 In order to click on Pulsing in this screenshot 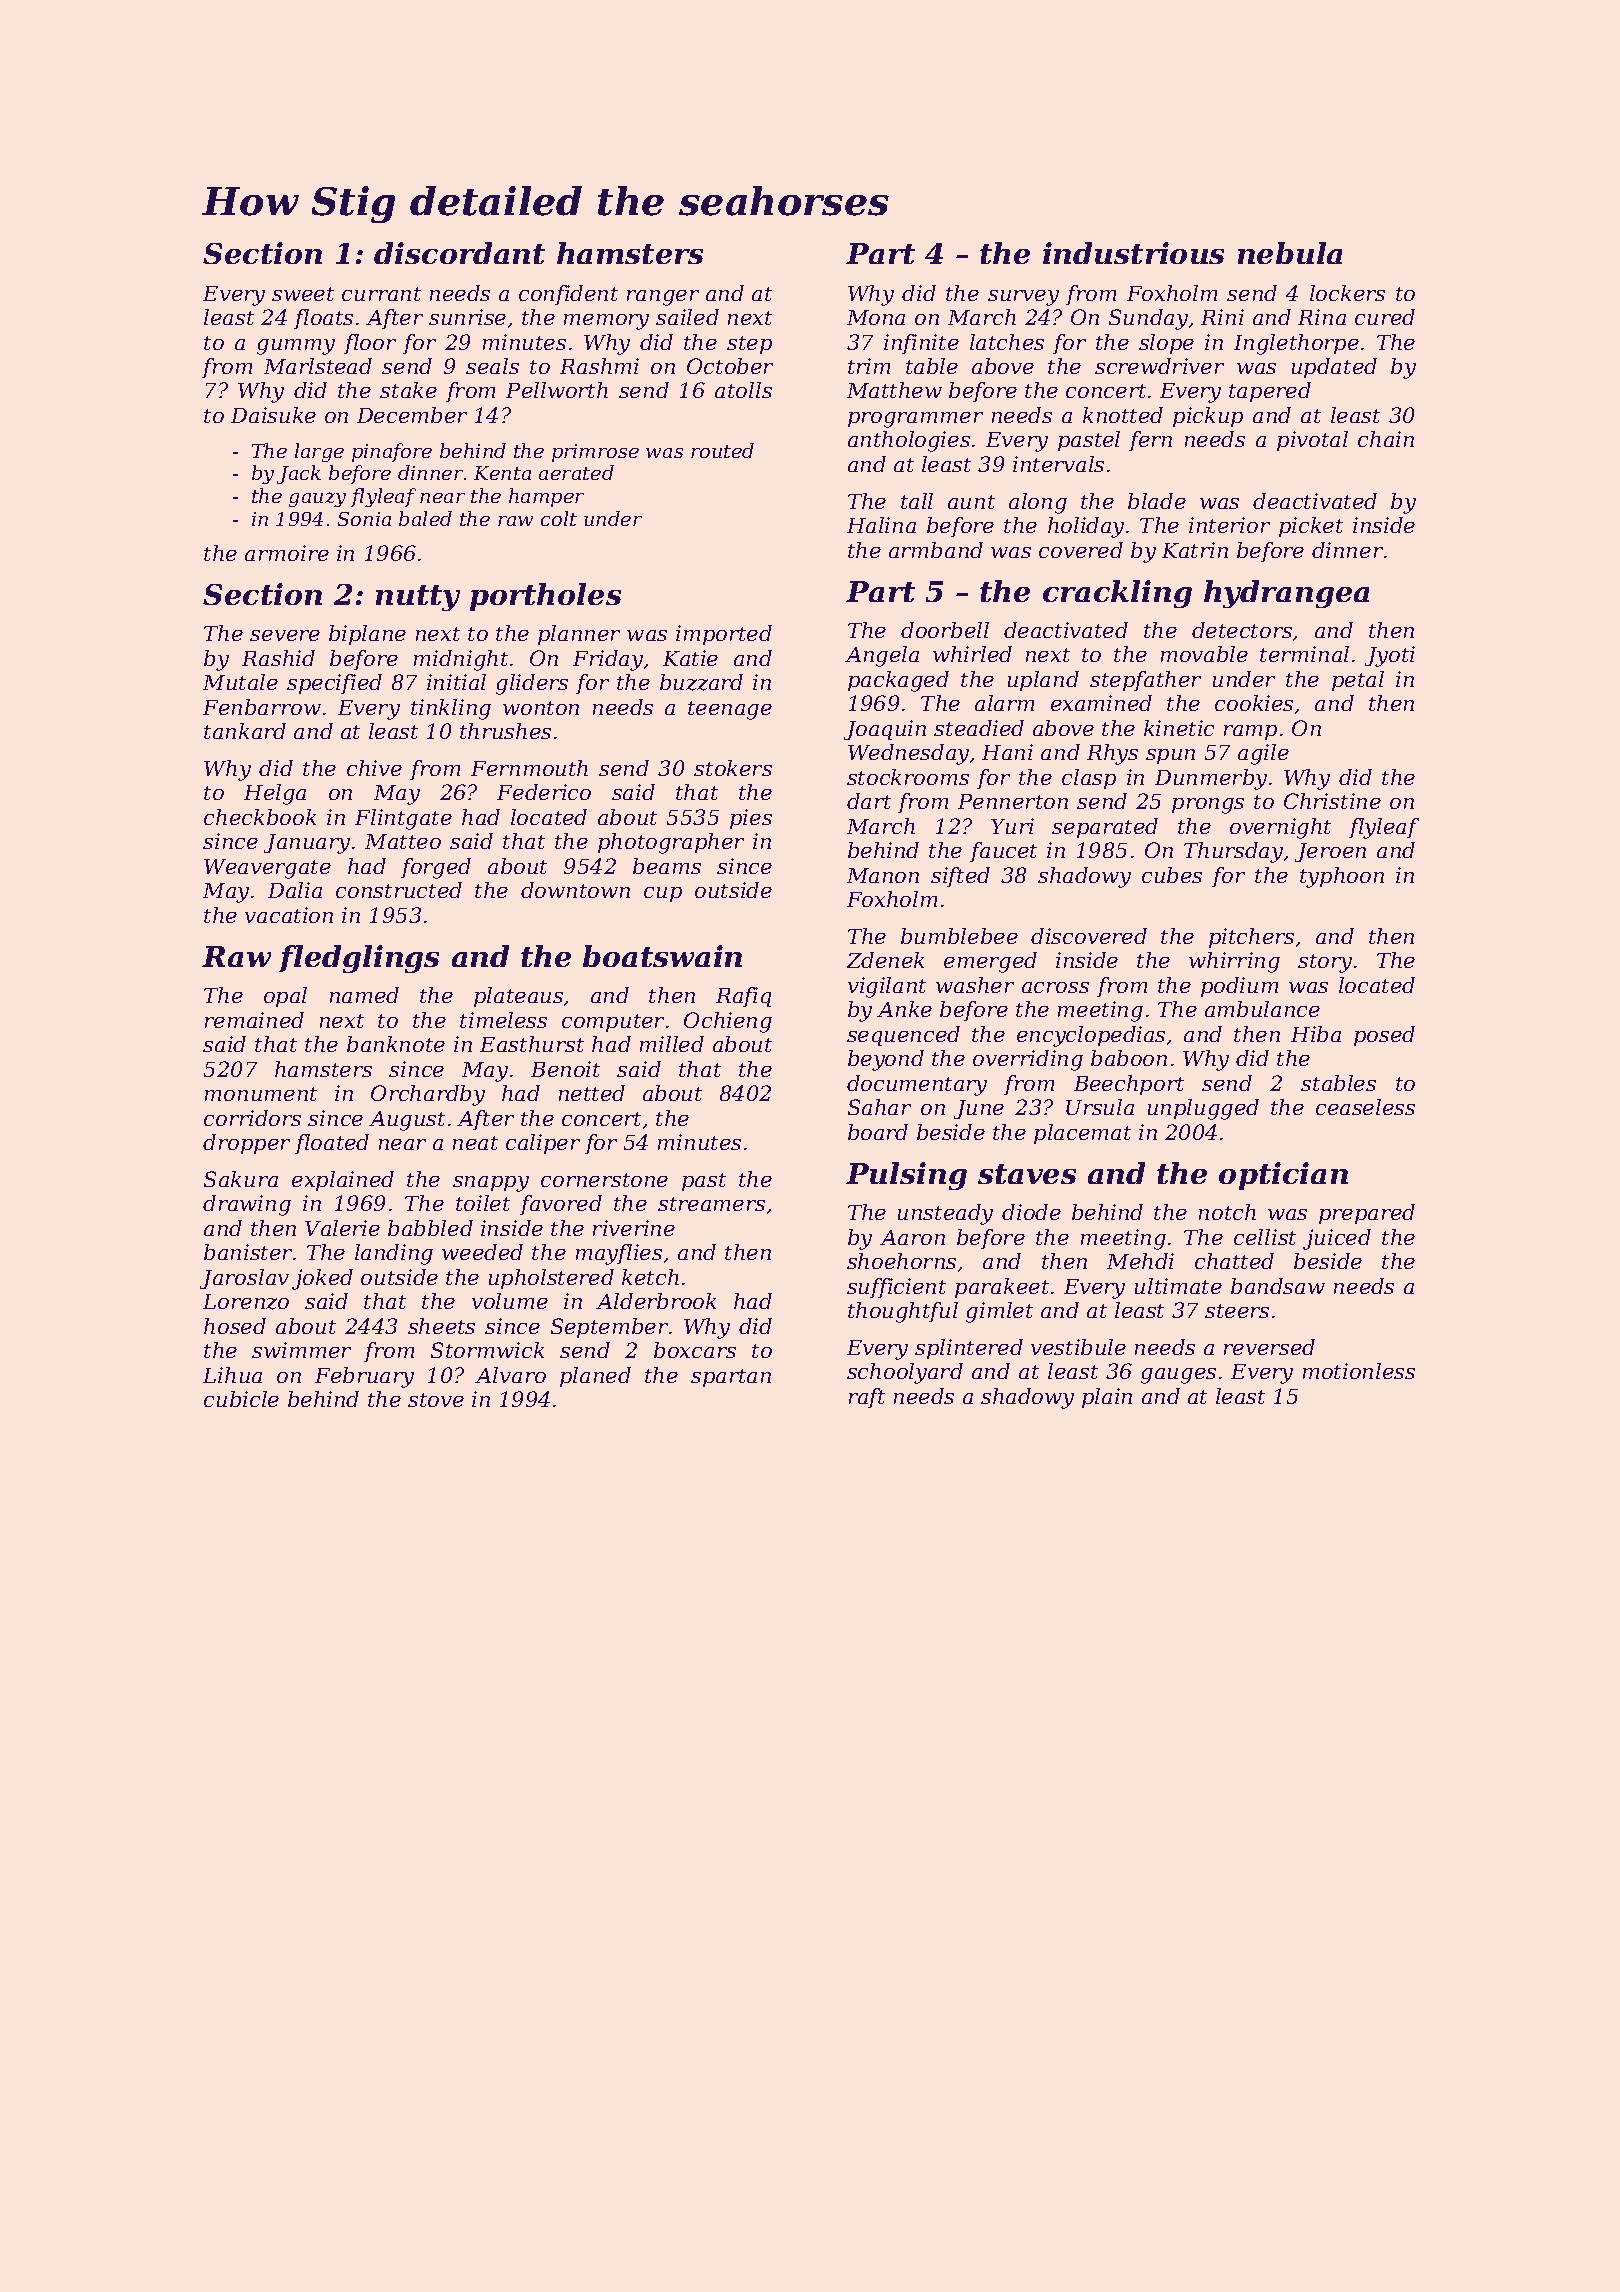, I will do `click(906, 1176)`.
